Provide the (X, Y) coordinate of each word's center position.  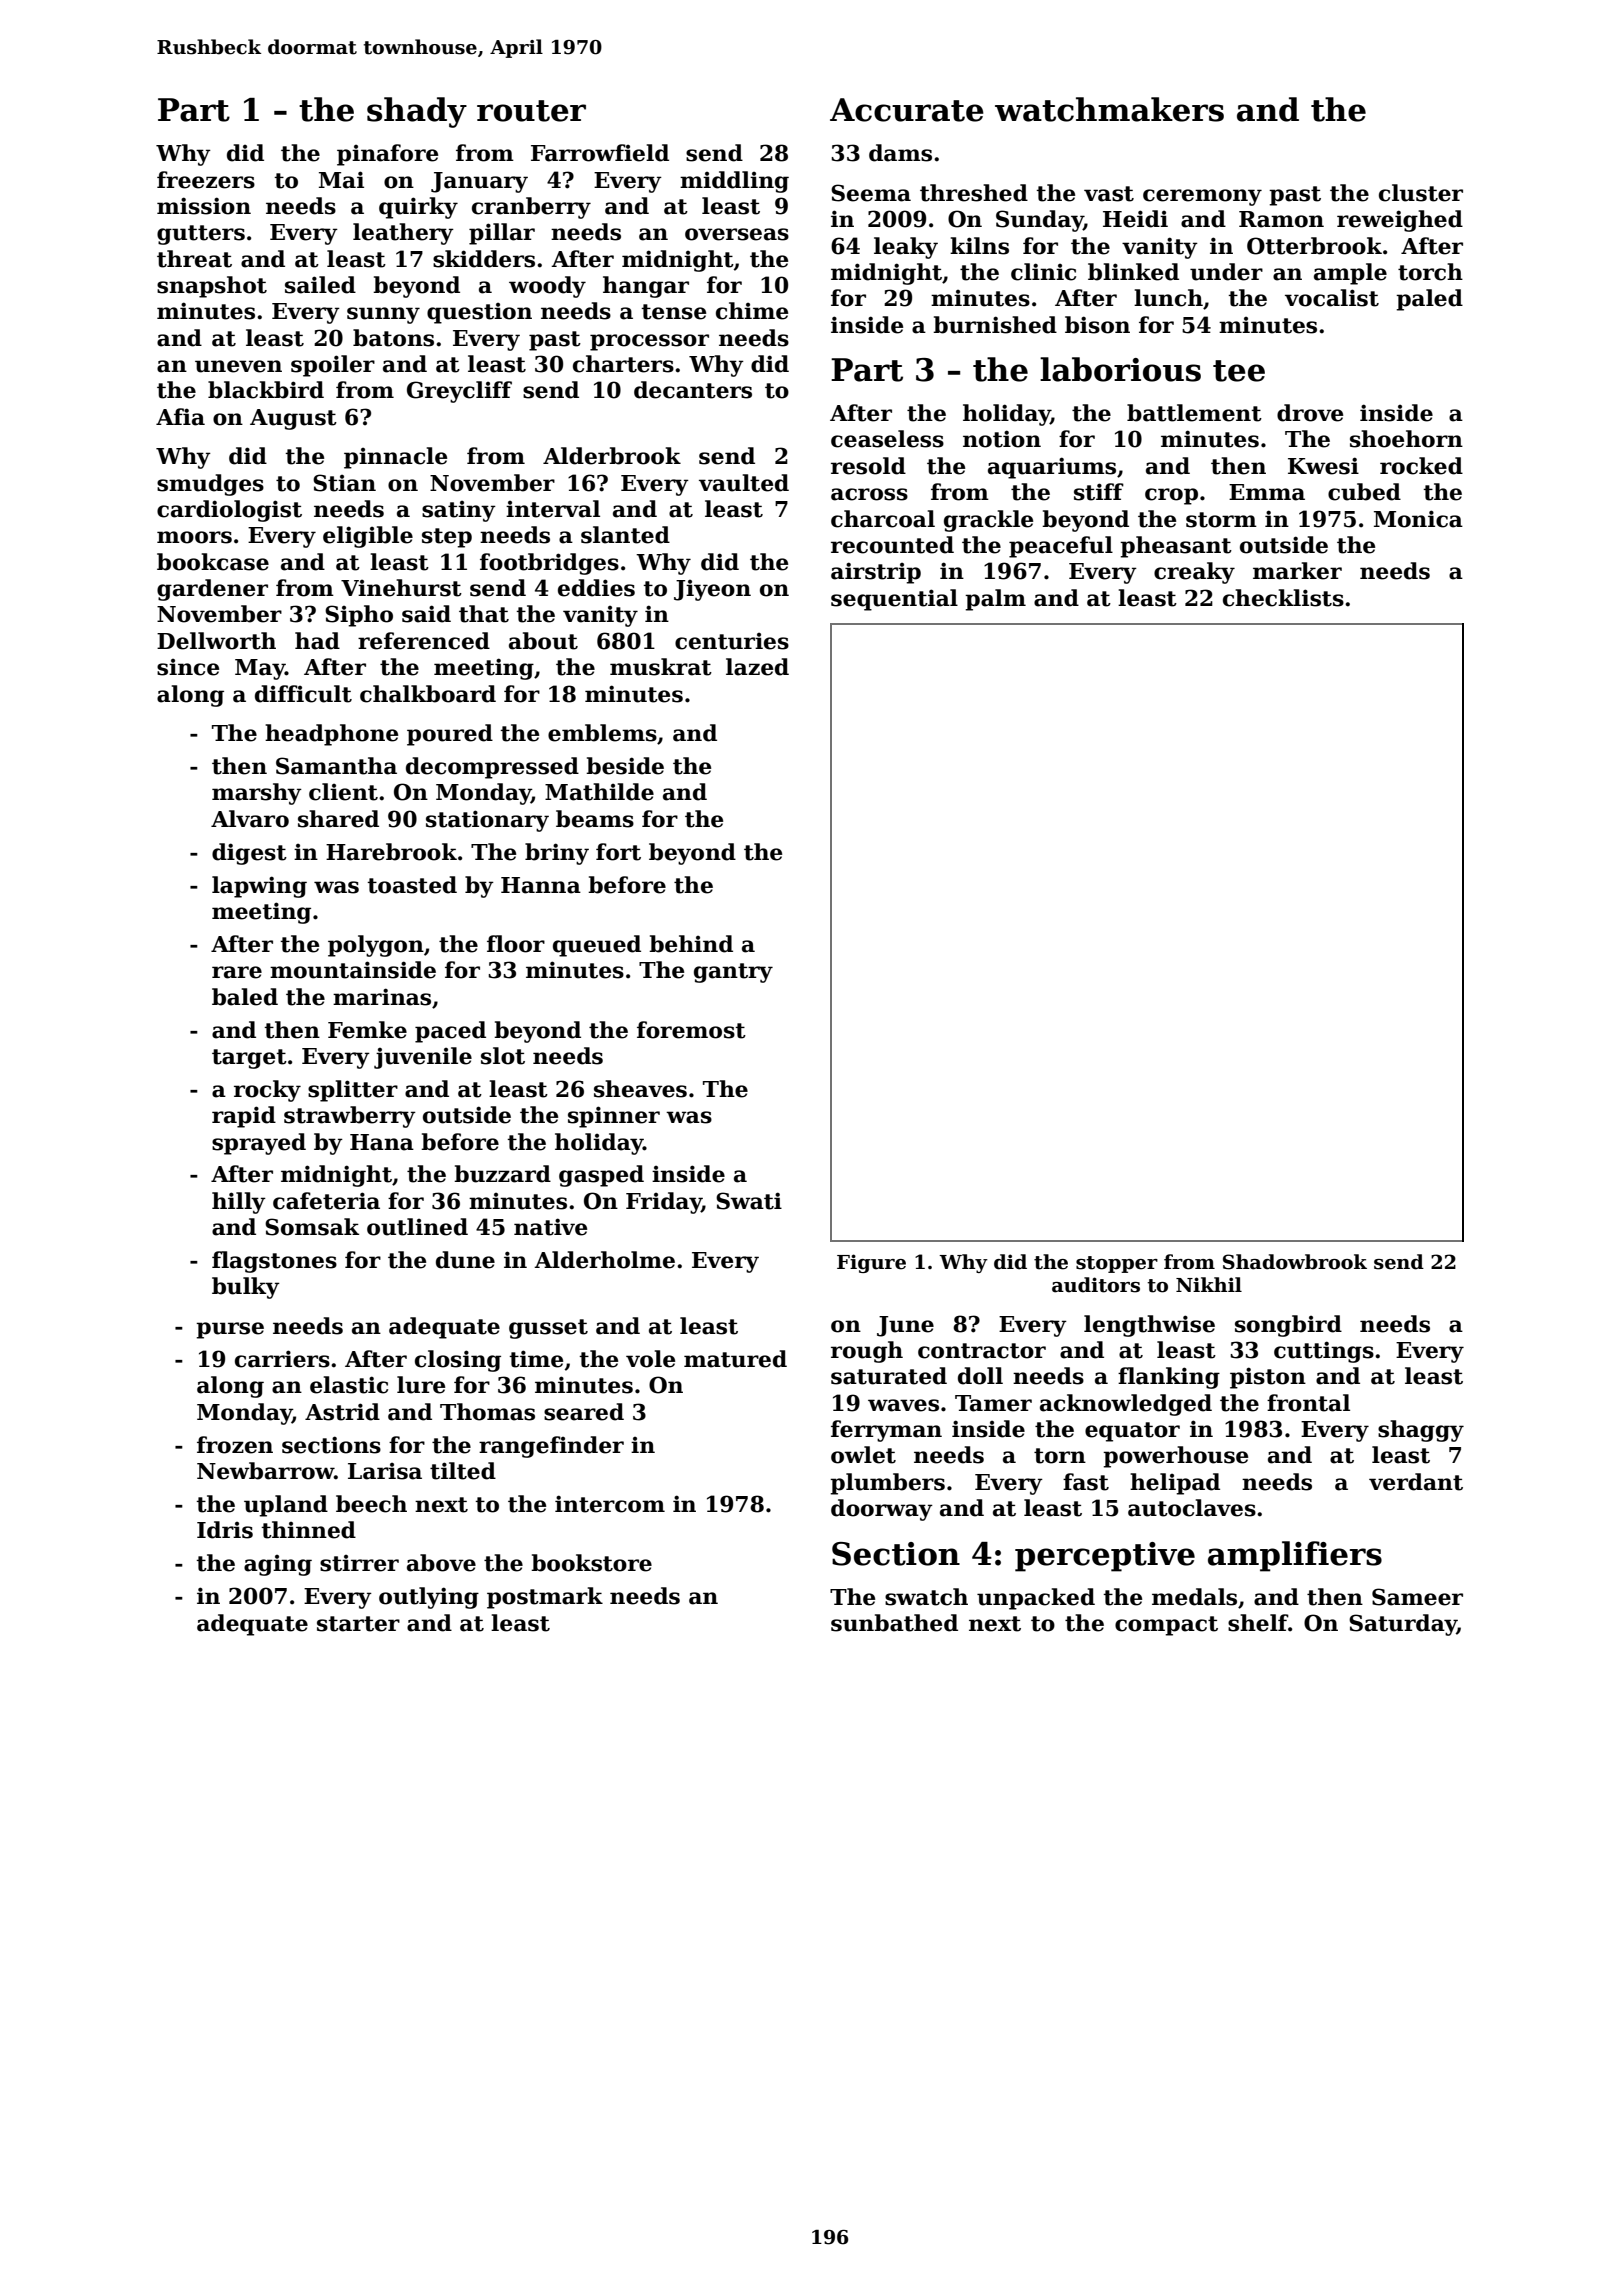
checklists (1283, 598)
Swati (749, 1201)
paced (450, 1032)
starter (358, 1624)
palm (995, 600)
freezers (206, 180)
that (484, 614)
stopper (1117, 1264)
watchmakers (1109, 109)
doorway (882, 1510)
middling (734, 182)
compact (1166, 1626)
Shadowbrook (1295, 1262)
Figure (871, 1263)
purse (230, 1330)
